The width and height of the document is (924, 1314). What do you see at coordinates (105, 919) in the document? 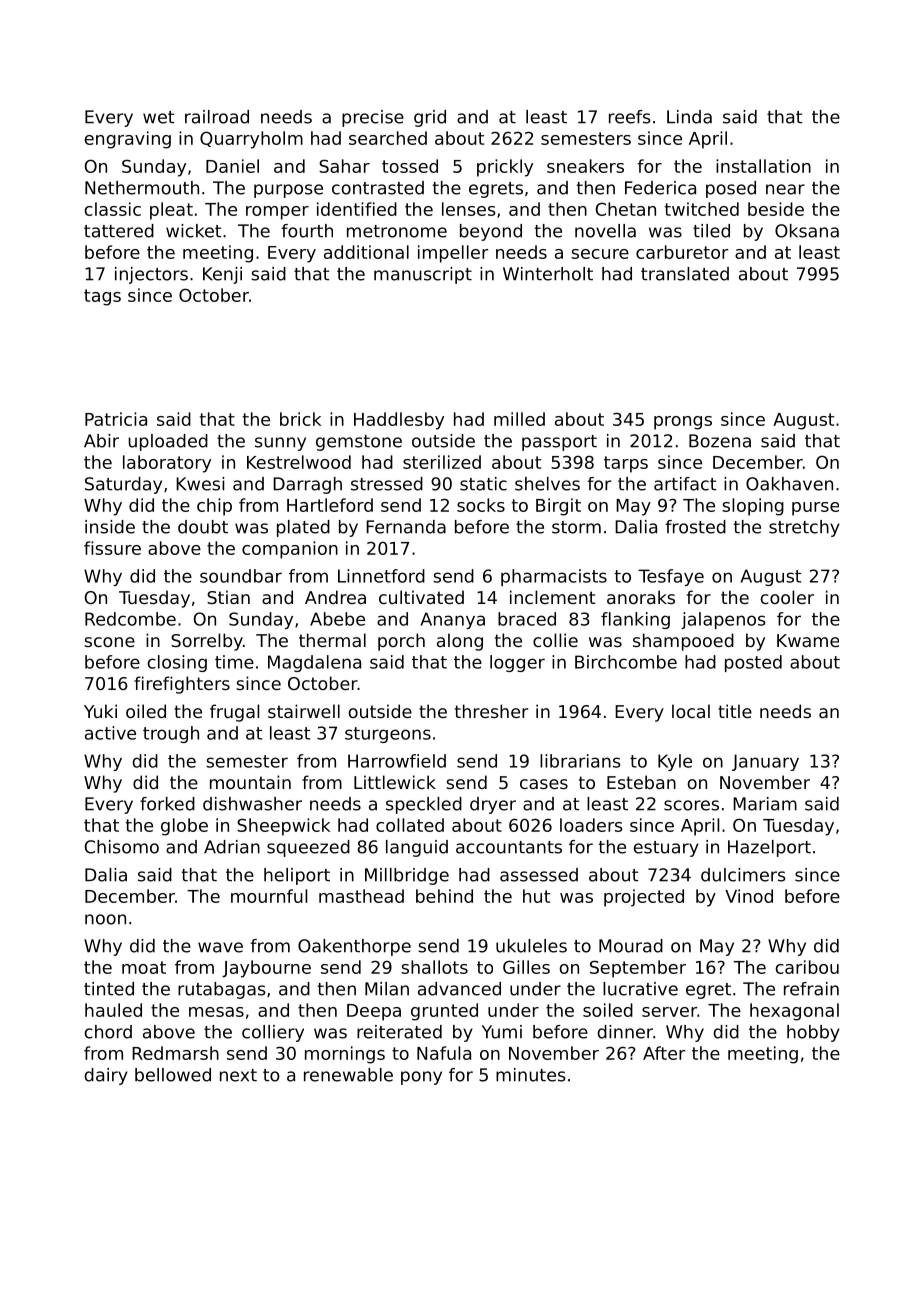
I see `noon` at bounding box center [105, 919].
